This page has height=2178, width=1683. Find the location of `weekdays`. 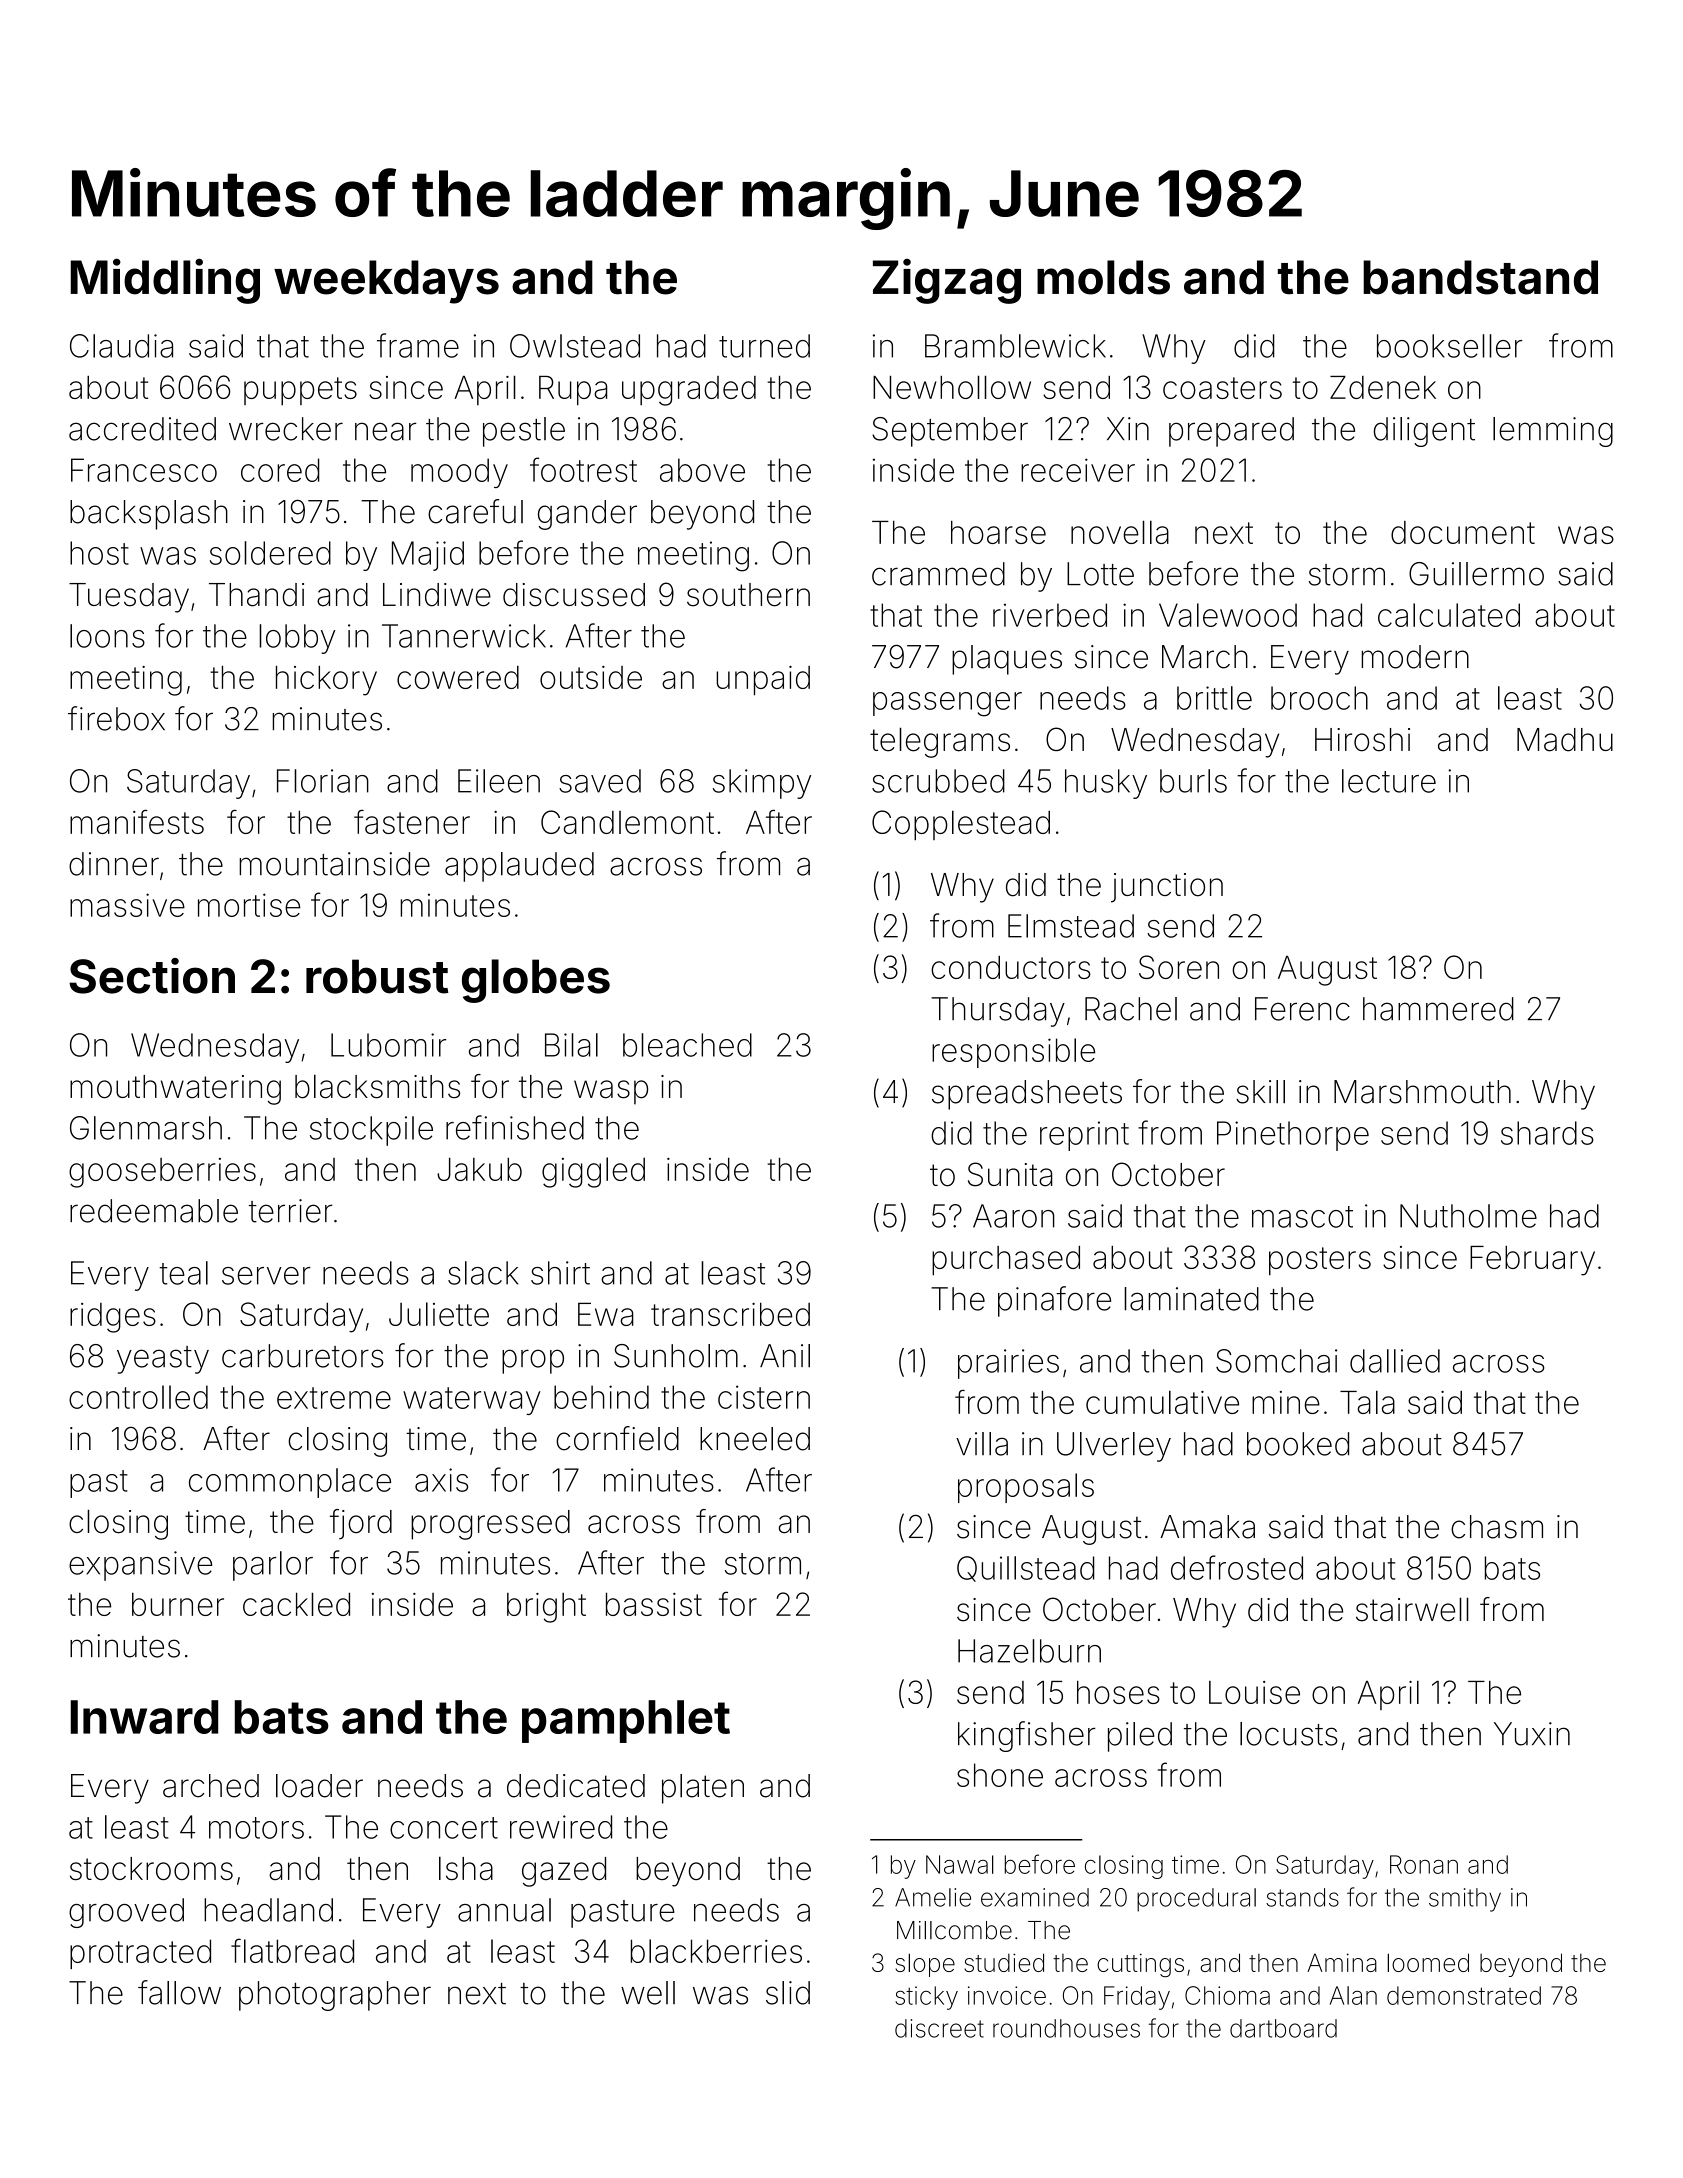

weekdays is located at coordinates (386, 282).
